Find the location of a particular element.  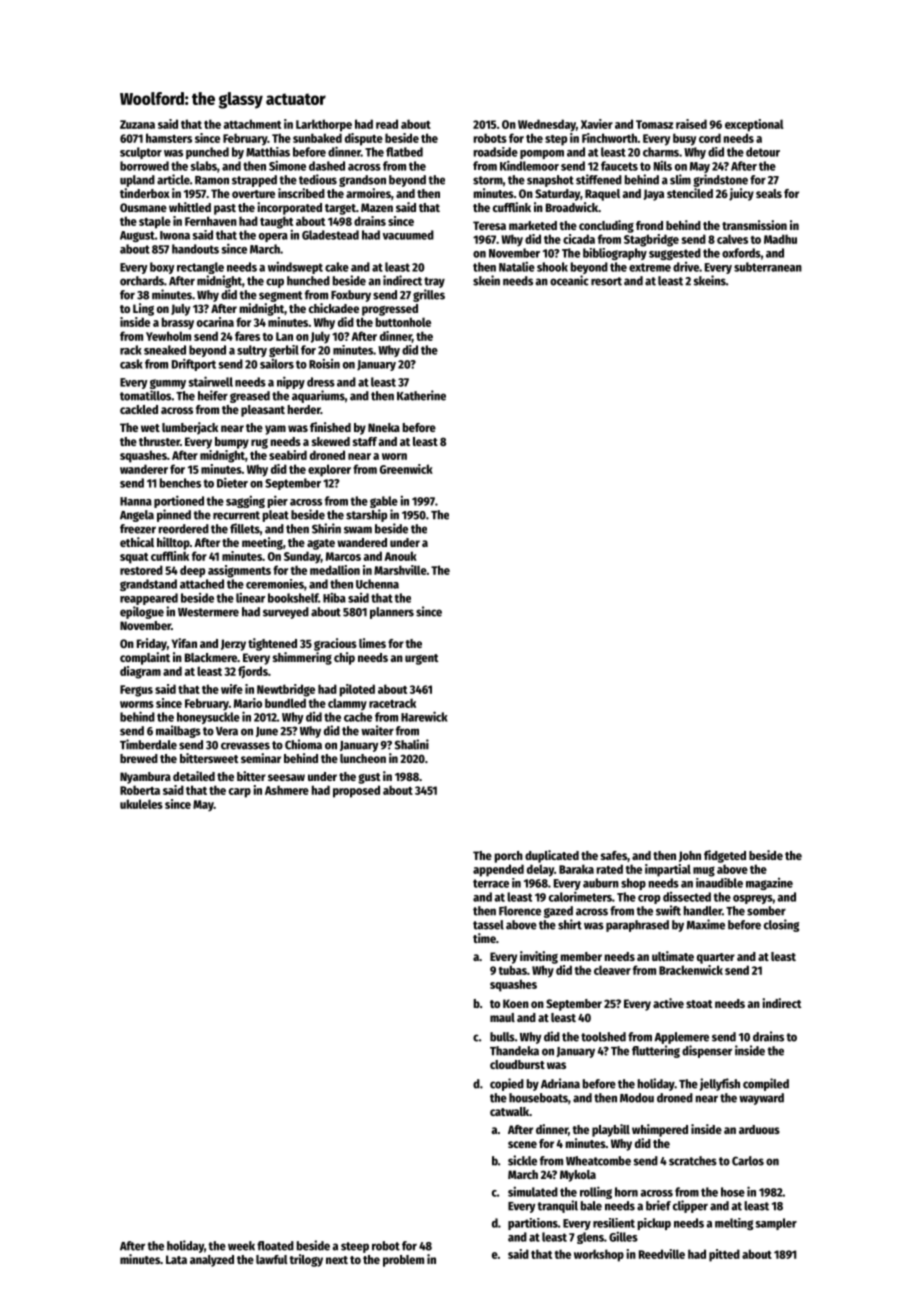

buttonhole is located at coordinates (403, 322).
